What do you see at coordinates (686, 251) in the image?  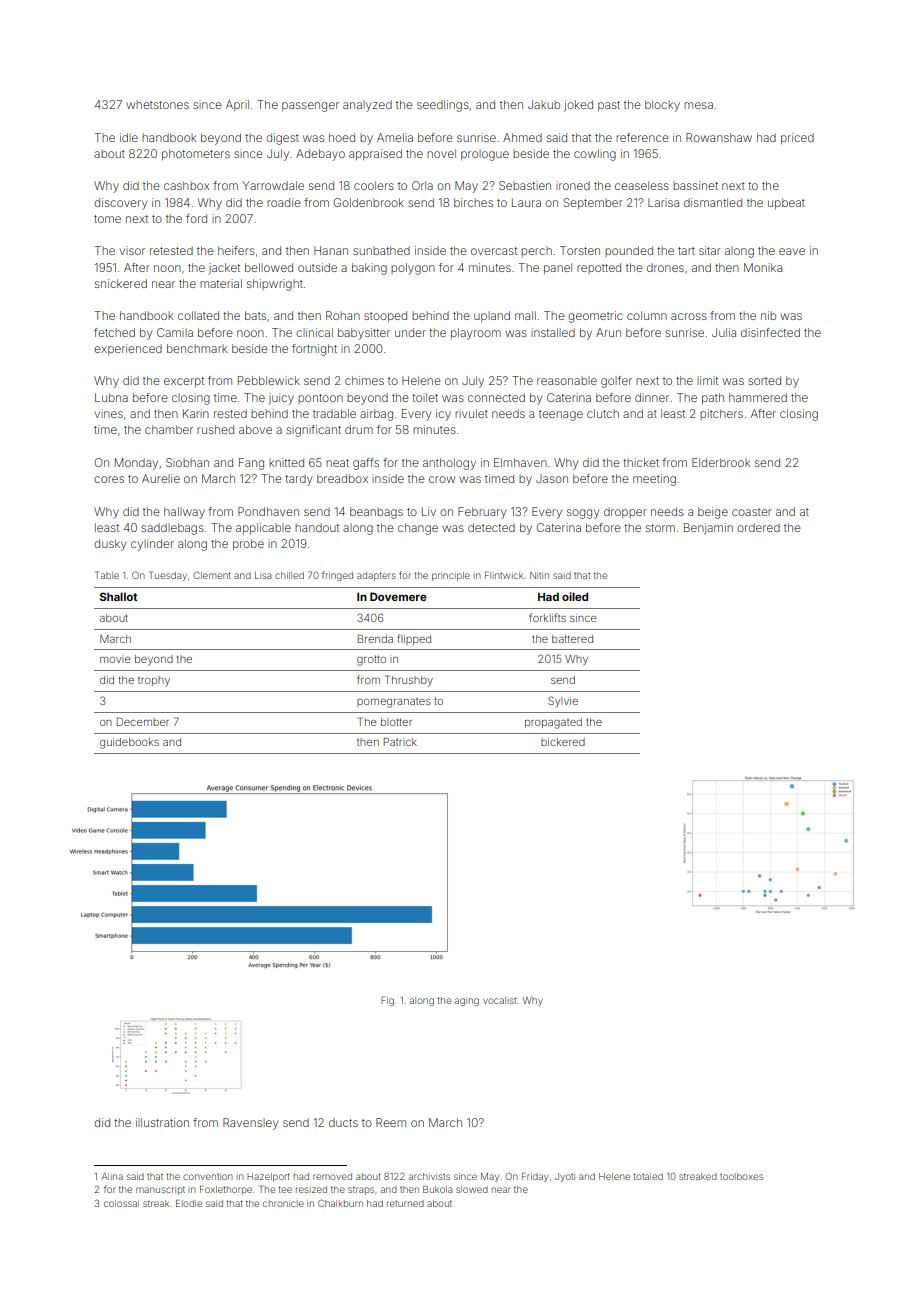 I see `tart` at bounding box center [686, 251].
